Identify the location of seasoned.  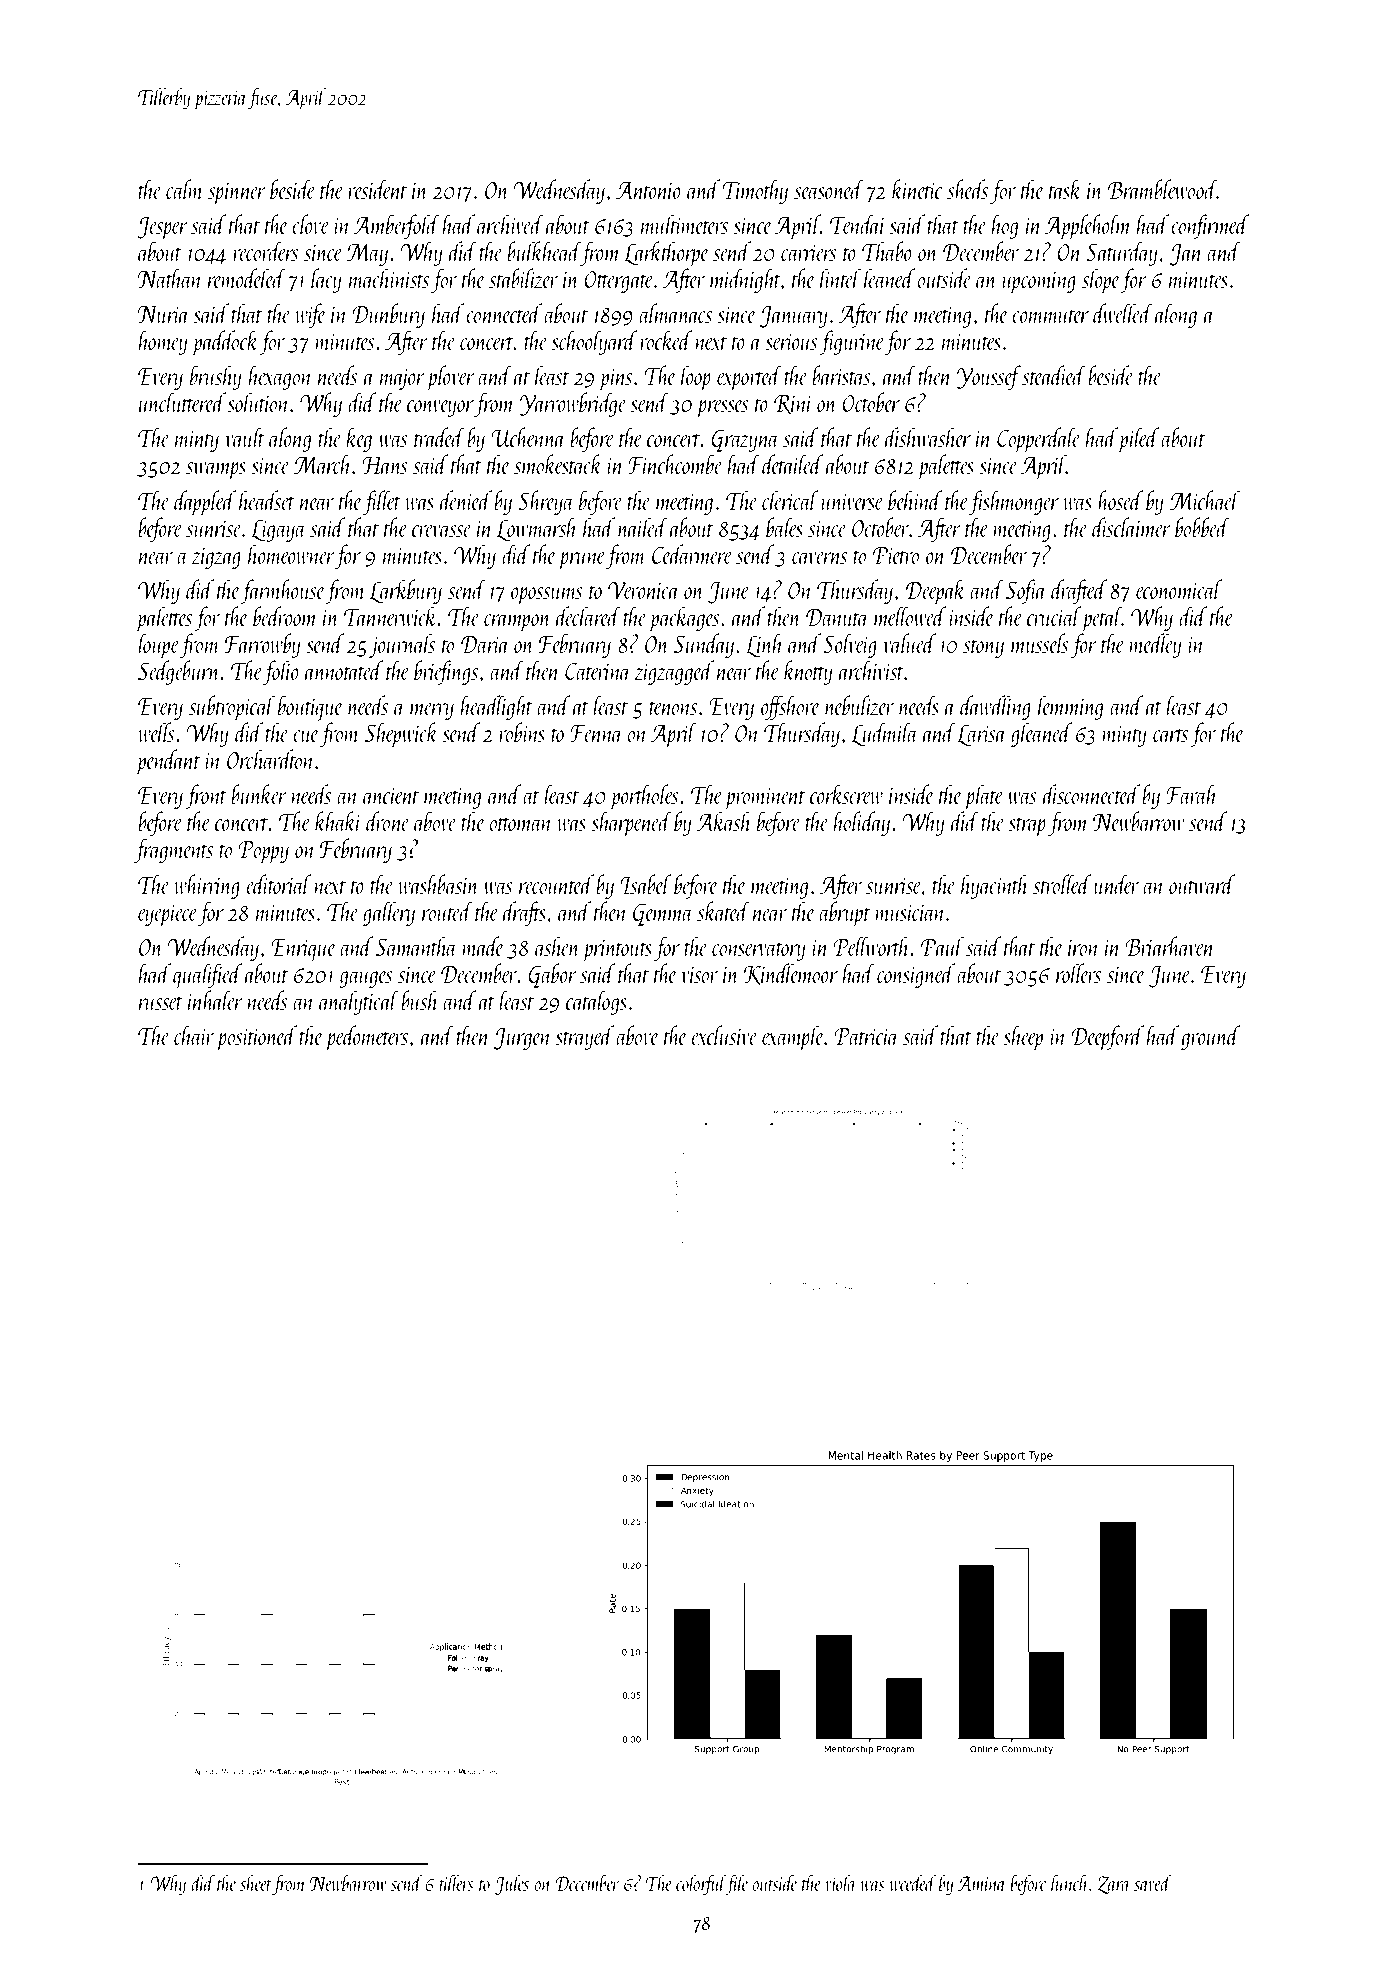
(829, 189).
